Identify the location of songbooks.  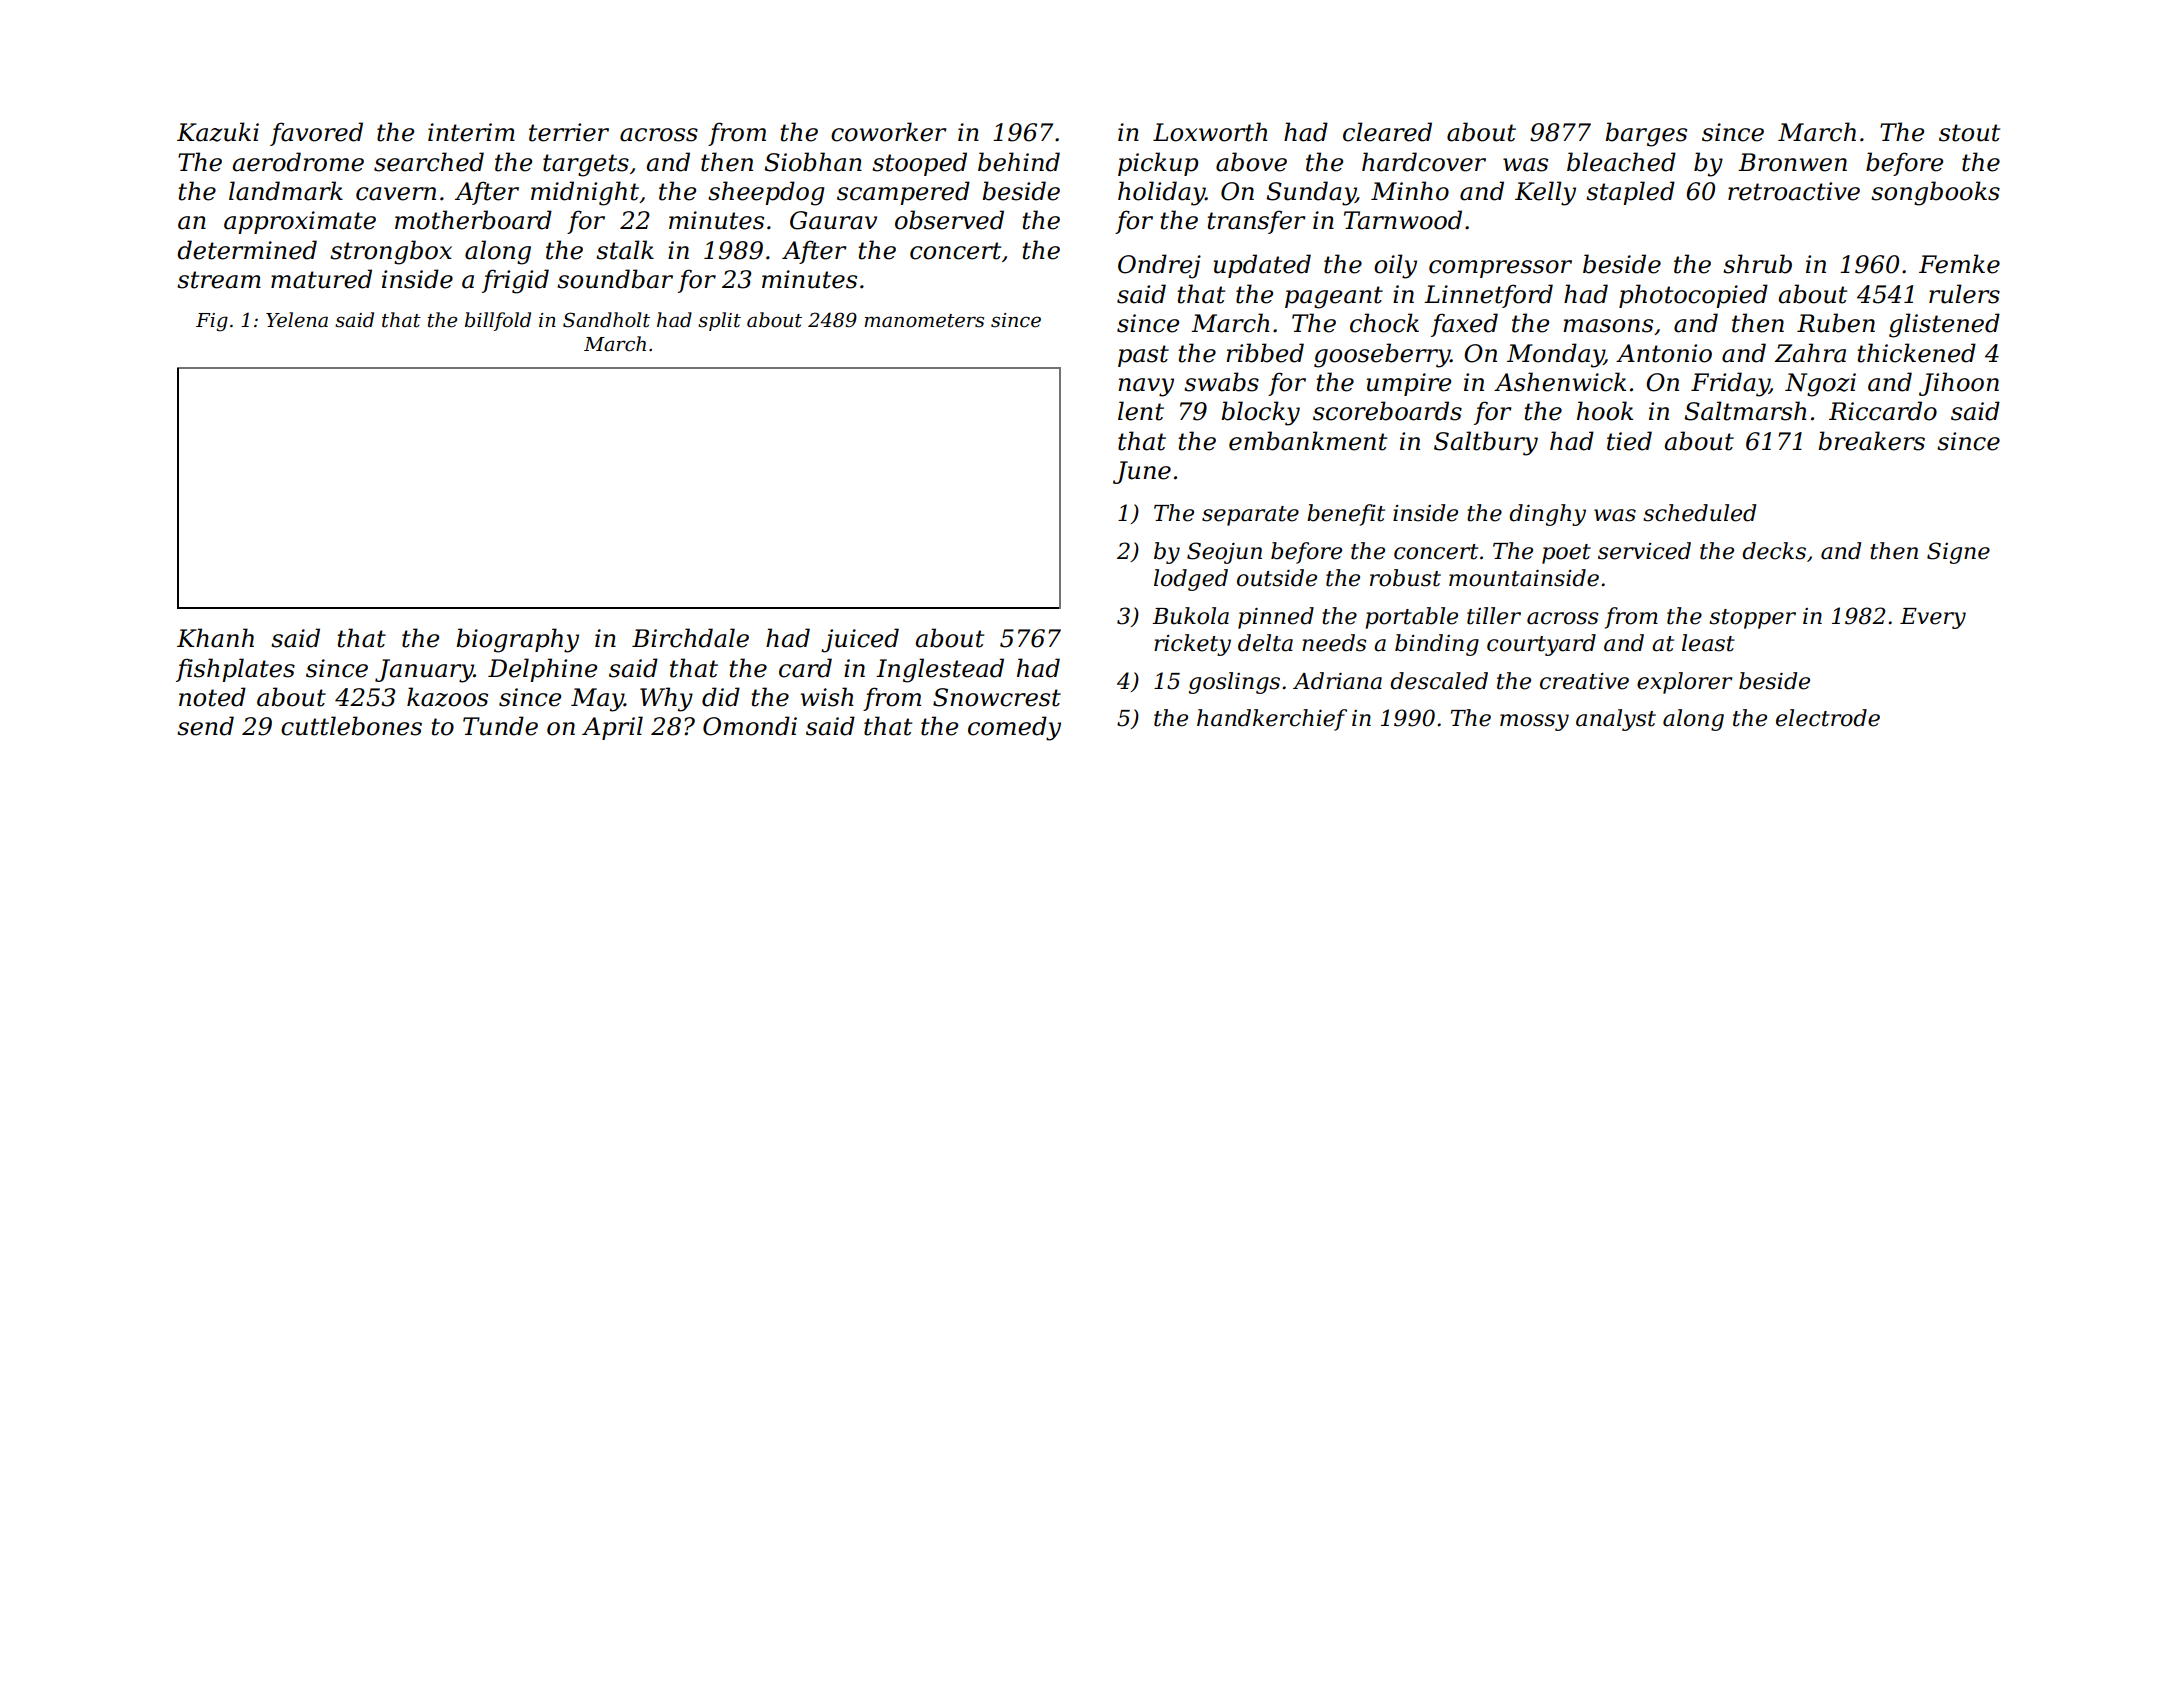
(1935, 193).
